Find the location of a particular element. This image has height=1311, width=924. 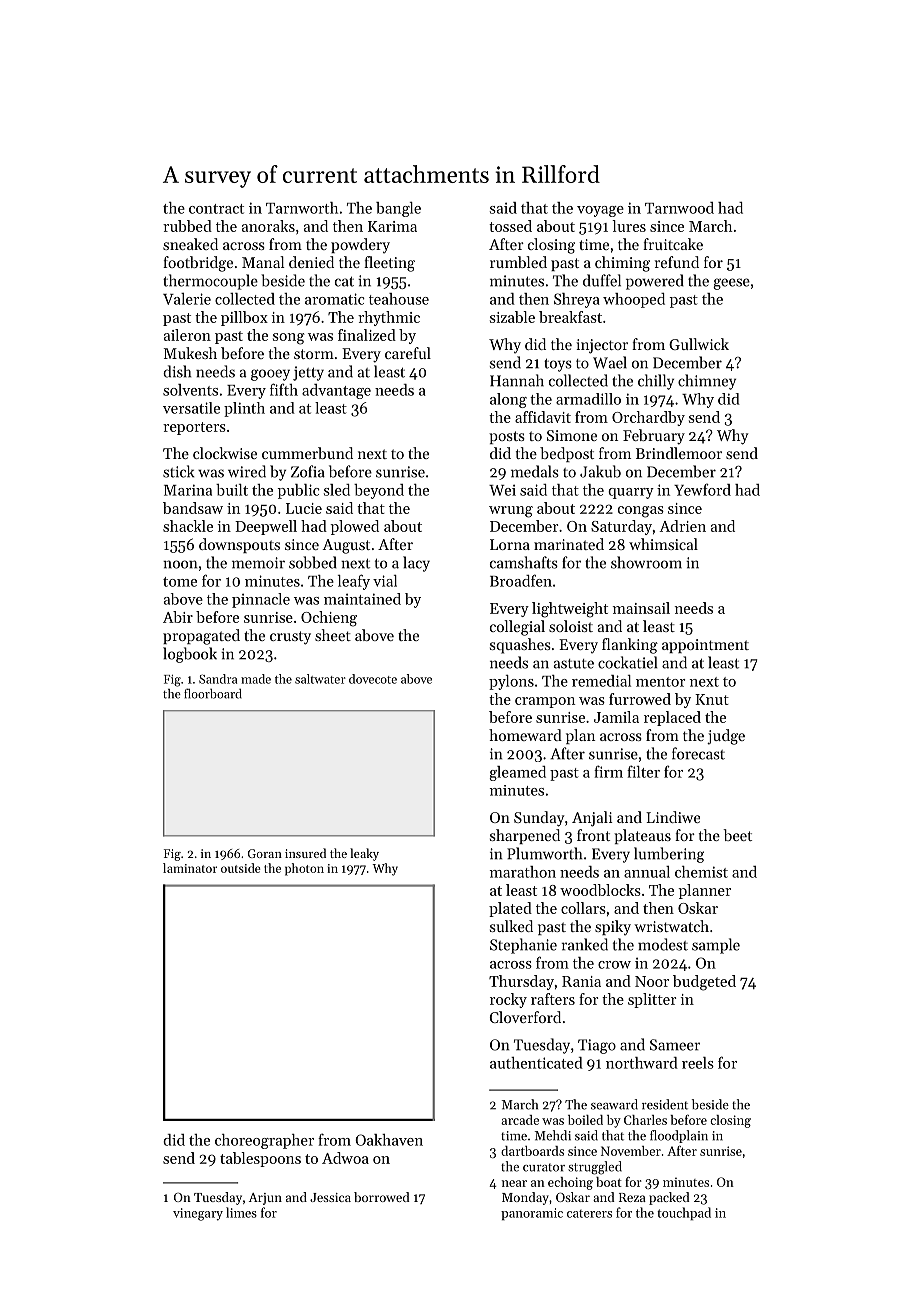

near is located at coordinates (514, 1183).
